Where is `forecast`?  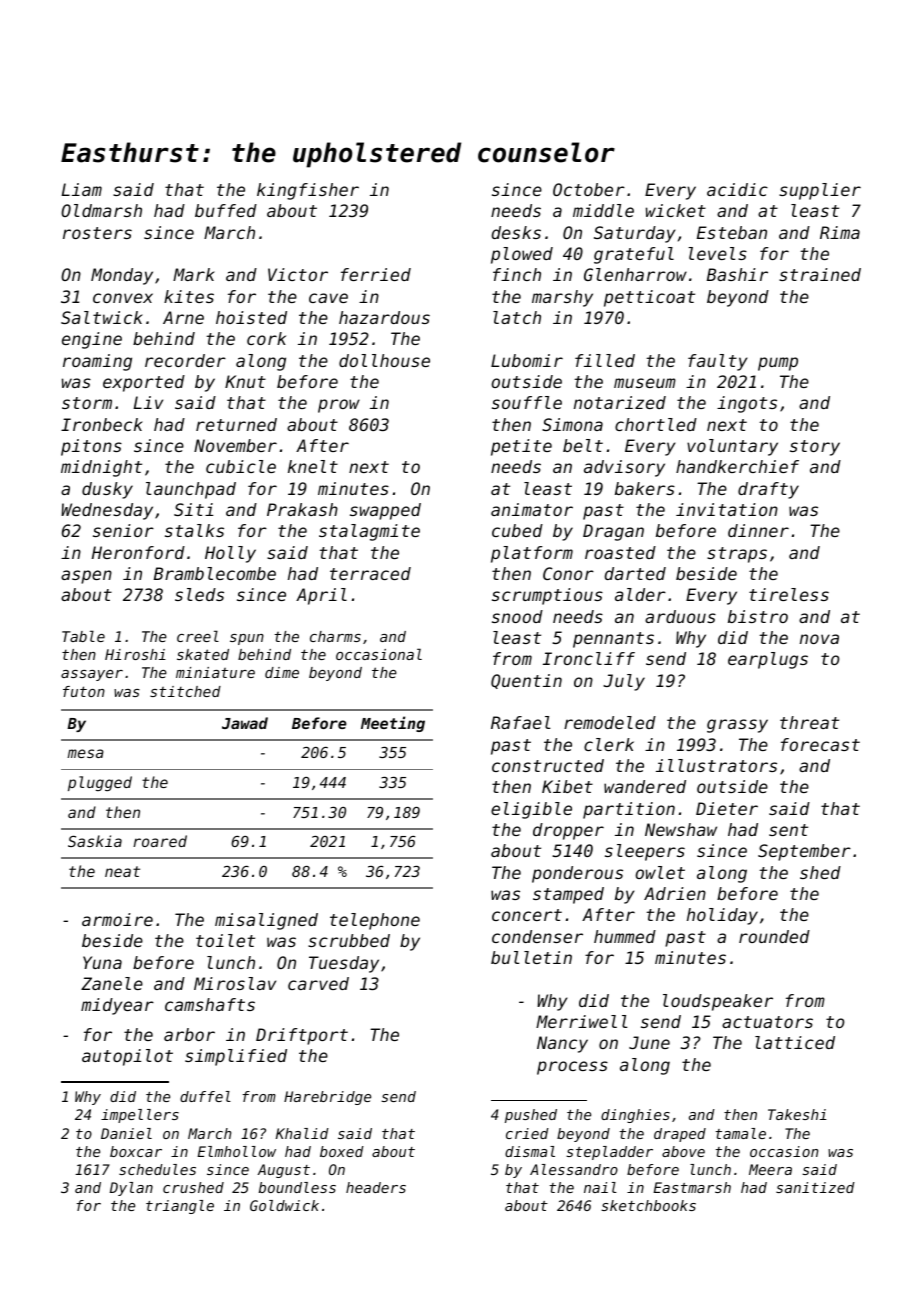 forecast is located at coordinates (820, 744).
